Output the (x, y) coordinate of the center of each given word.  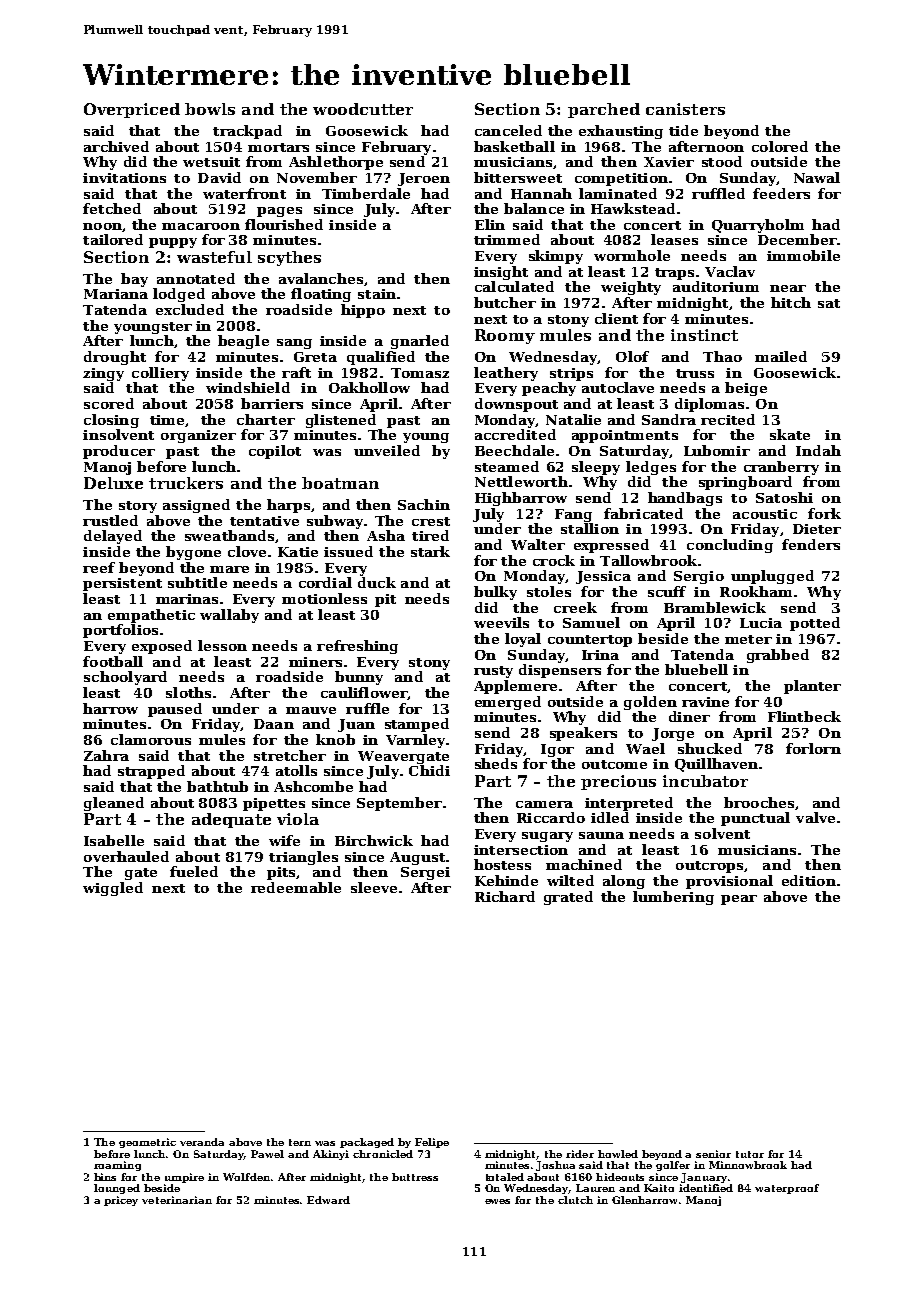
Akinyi (331, 1155)
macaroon (201, 226)
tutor (750, 1154)
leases (674, 239)
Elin (490, 224)
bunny (359, 678)
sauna (601, 835)
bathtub (217, 786)
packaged (367, 1143)
